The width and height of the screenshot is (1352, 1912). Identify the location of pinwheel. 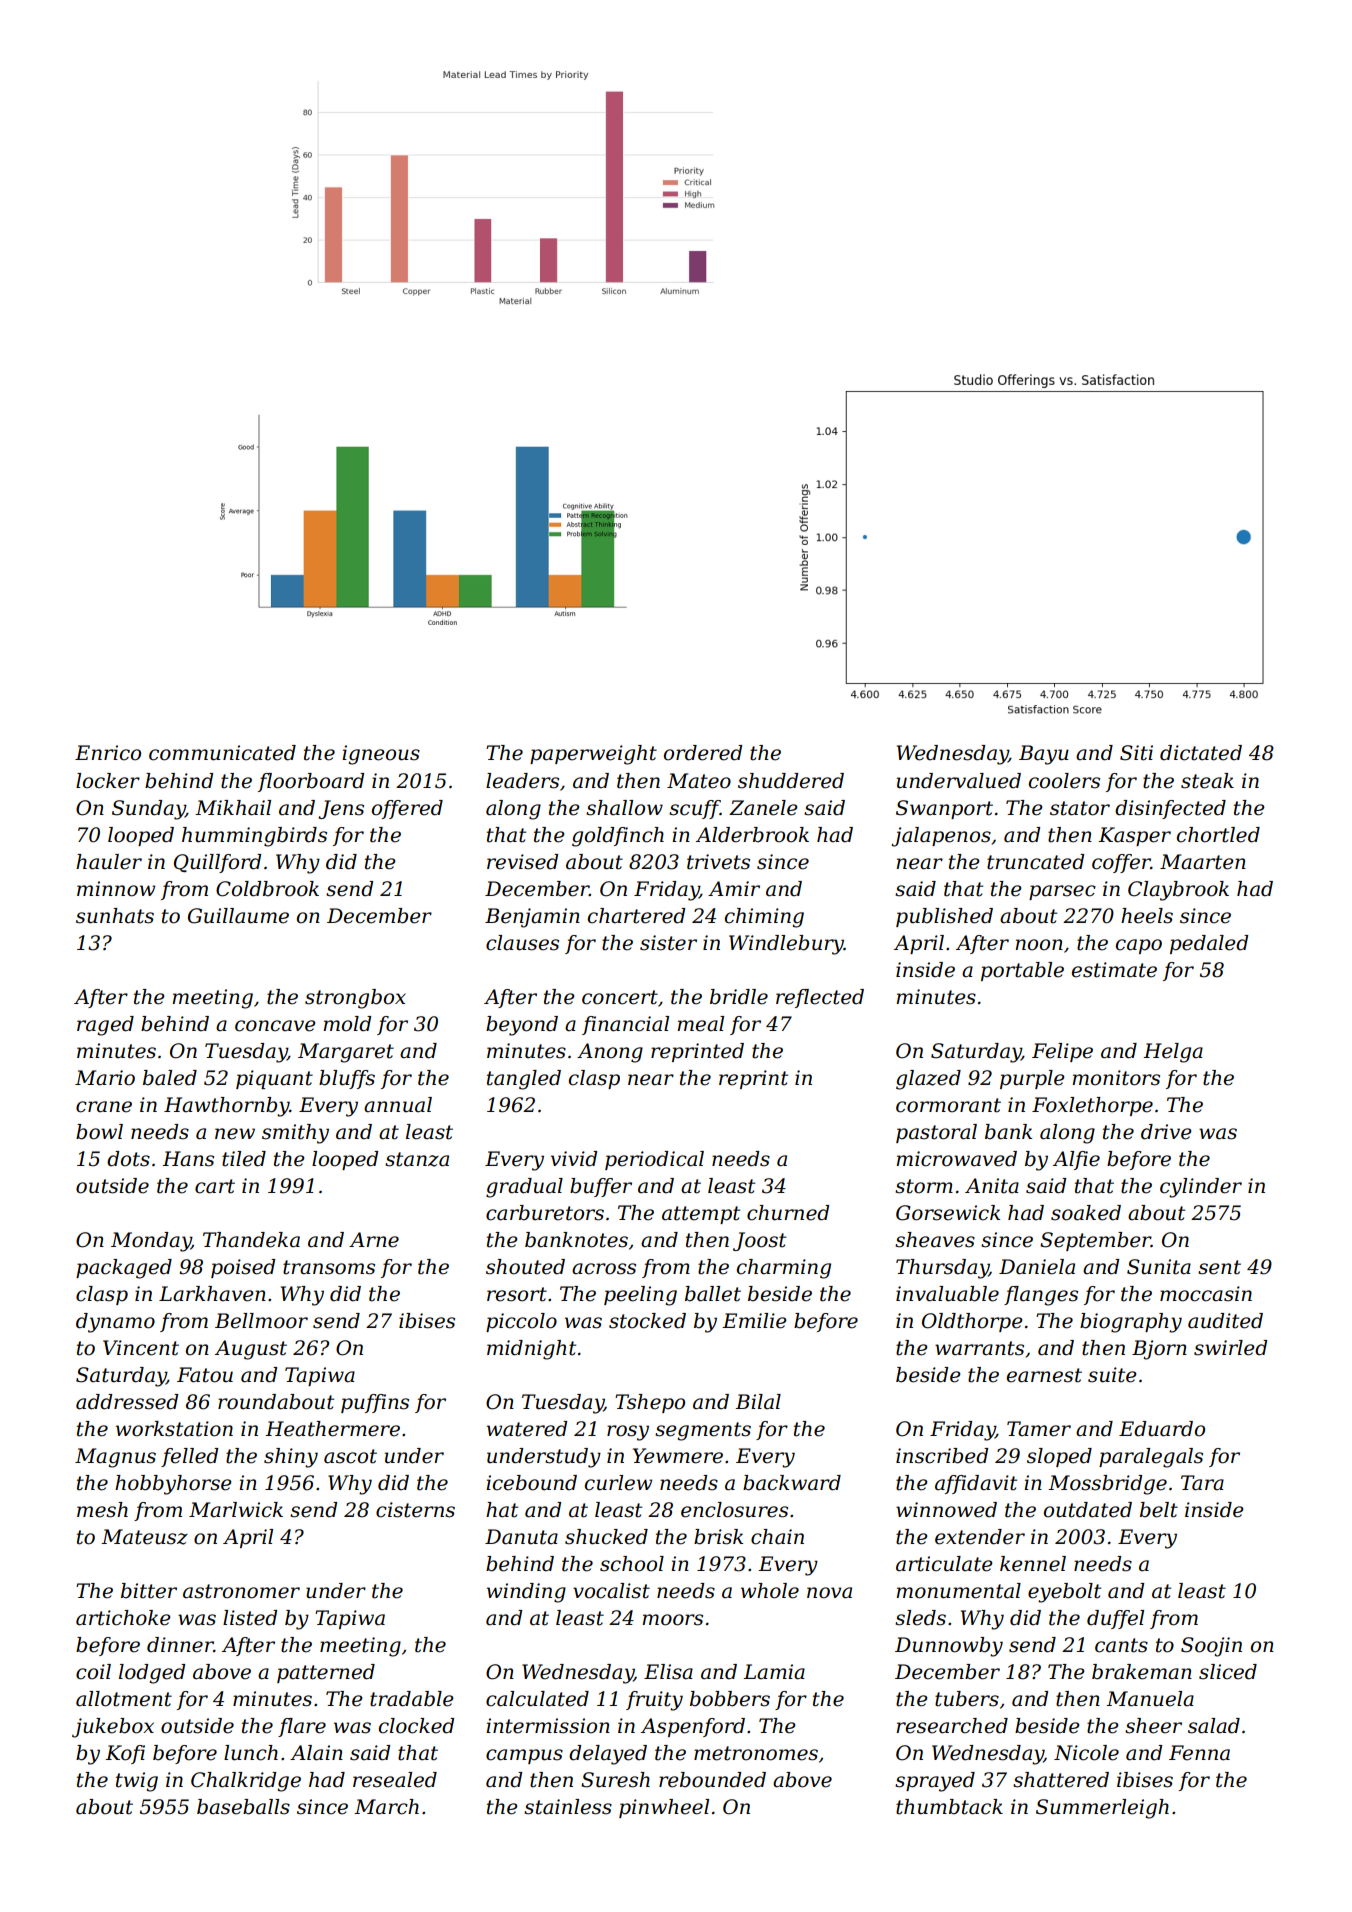
(664, 1808).
